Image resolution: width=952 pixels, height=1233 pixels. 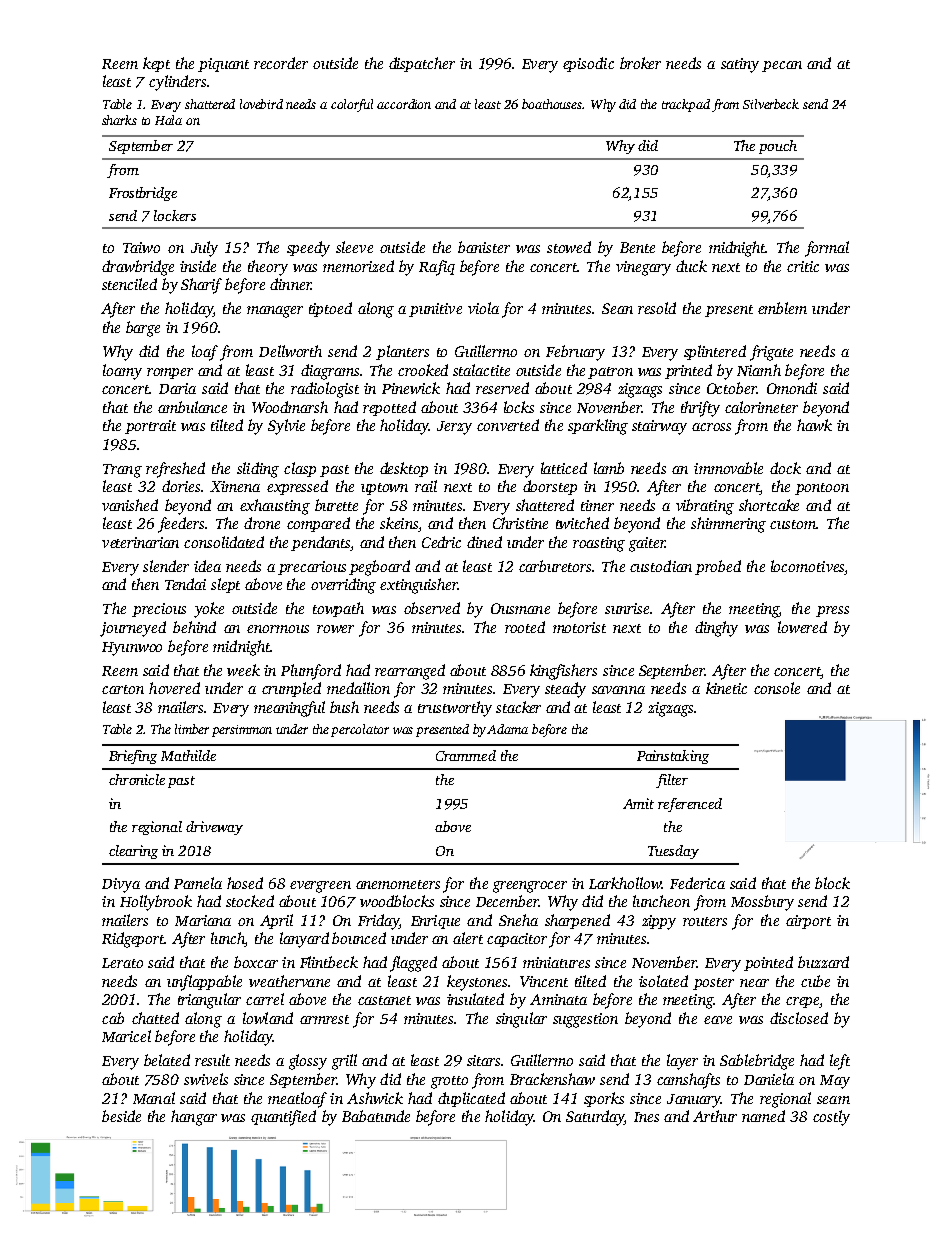 What do you see at coordinates (550, 487) in the screenshot?
I see `doorstep` at bounding box center [550, 487].
